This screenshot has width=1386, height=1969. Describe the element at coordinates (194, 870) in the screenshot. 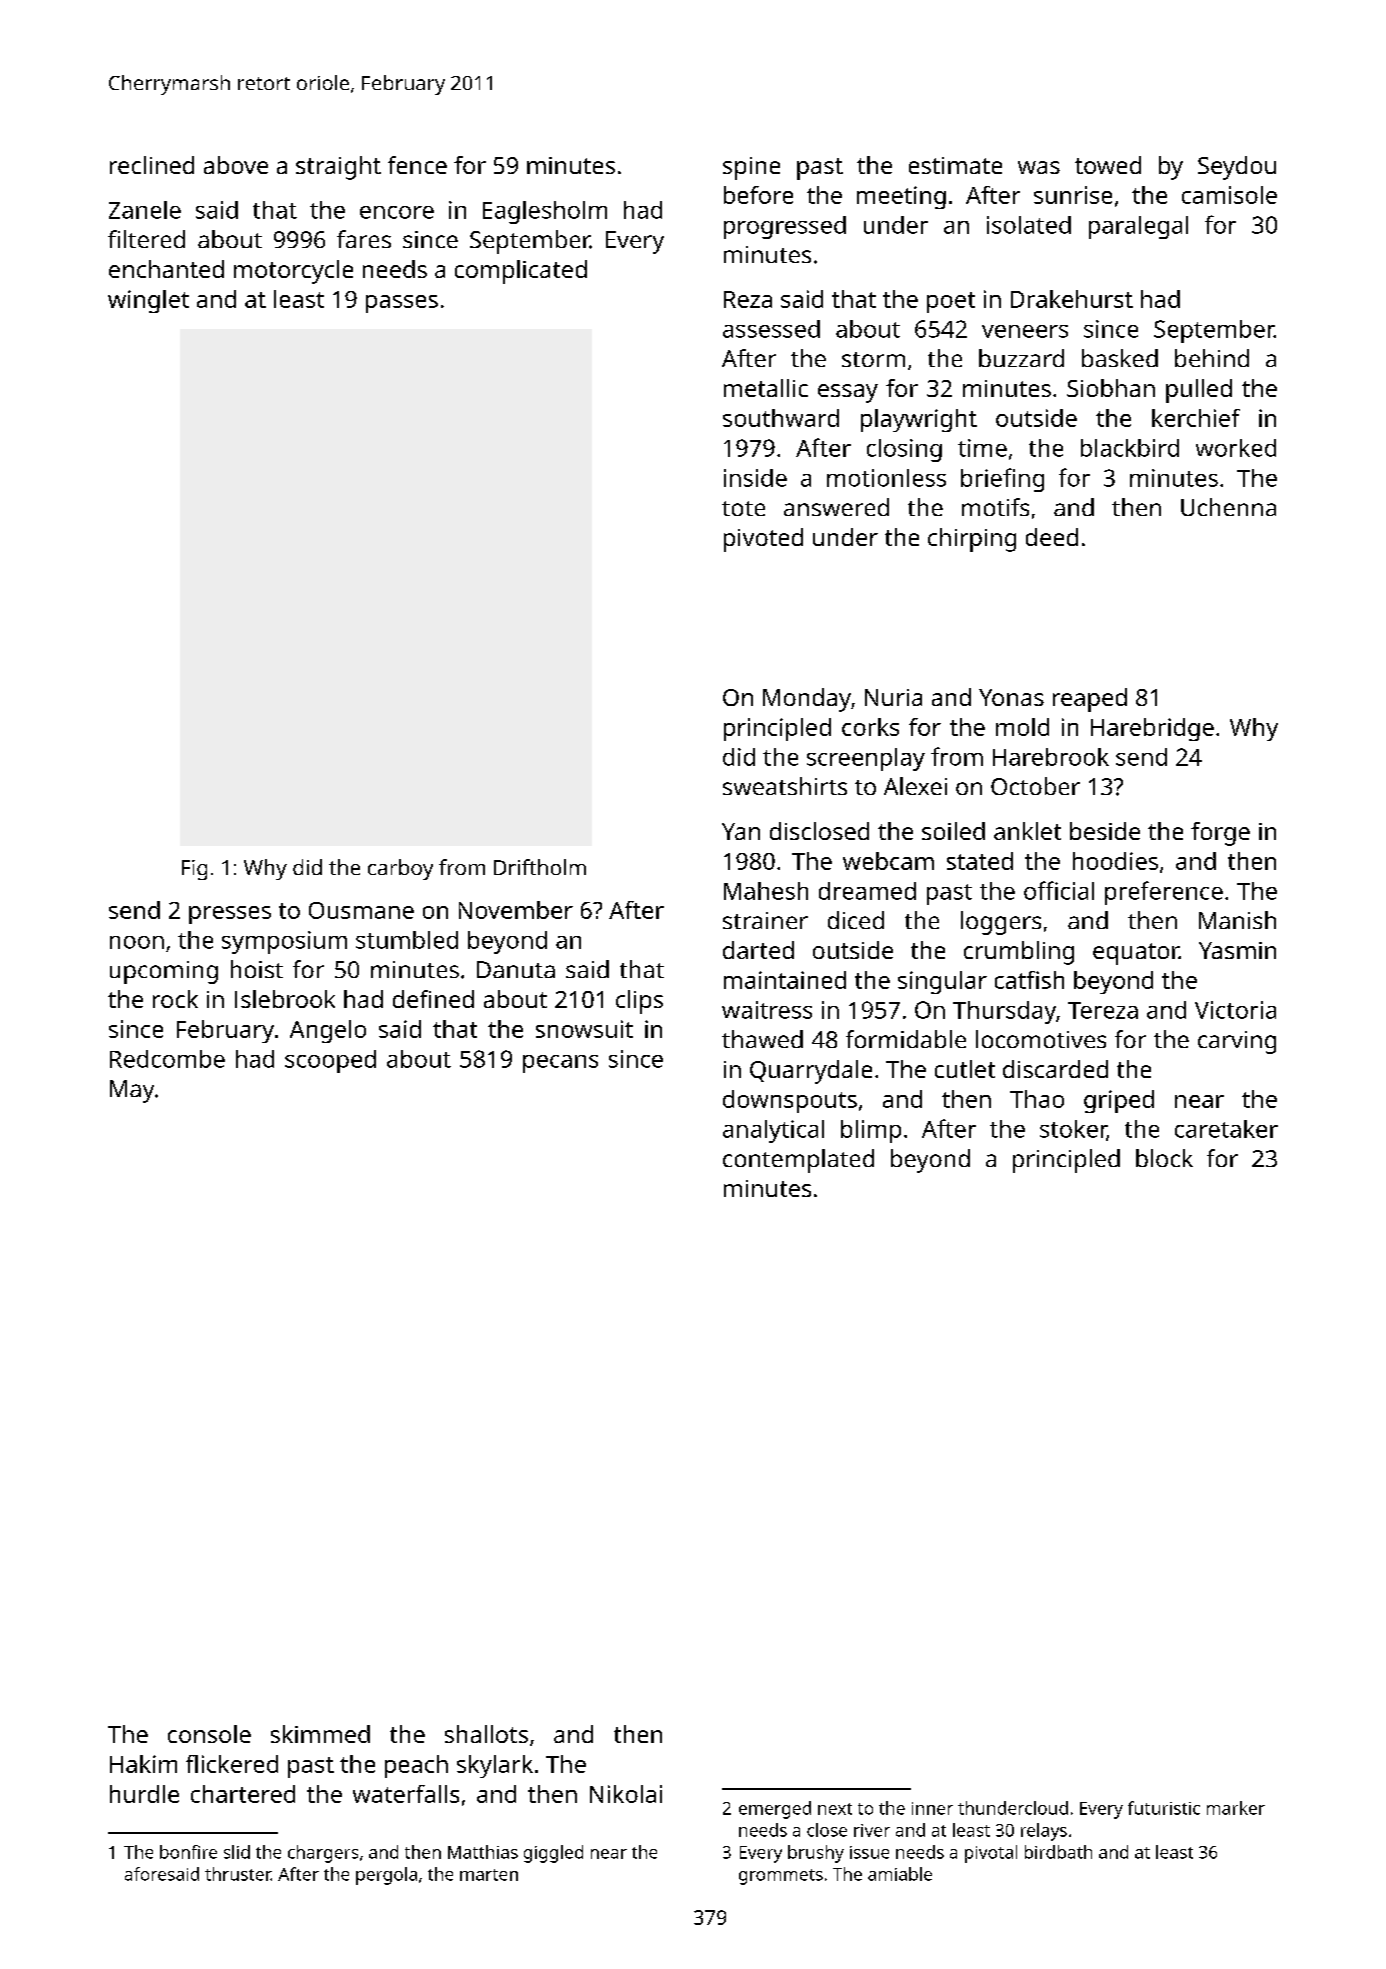

I see `Fig` at that location.
